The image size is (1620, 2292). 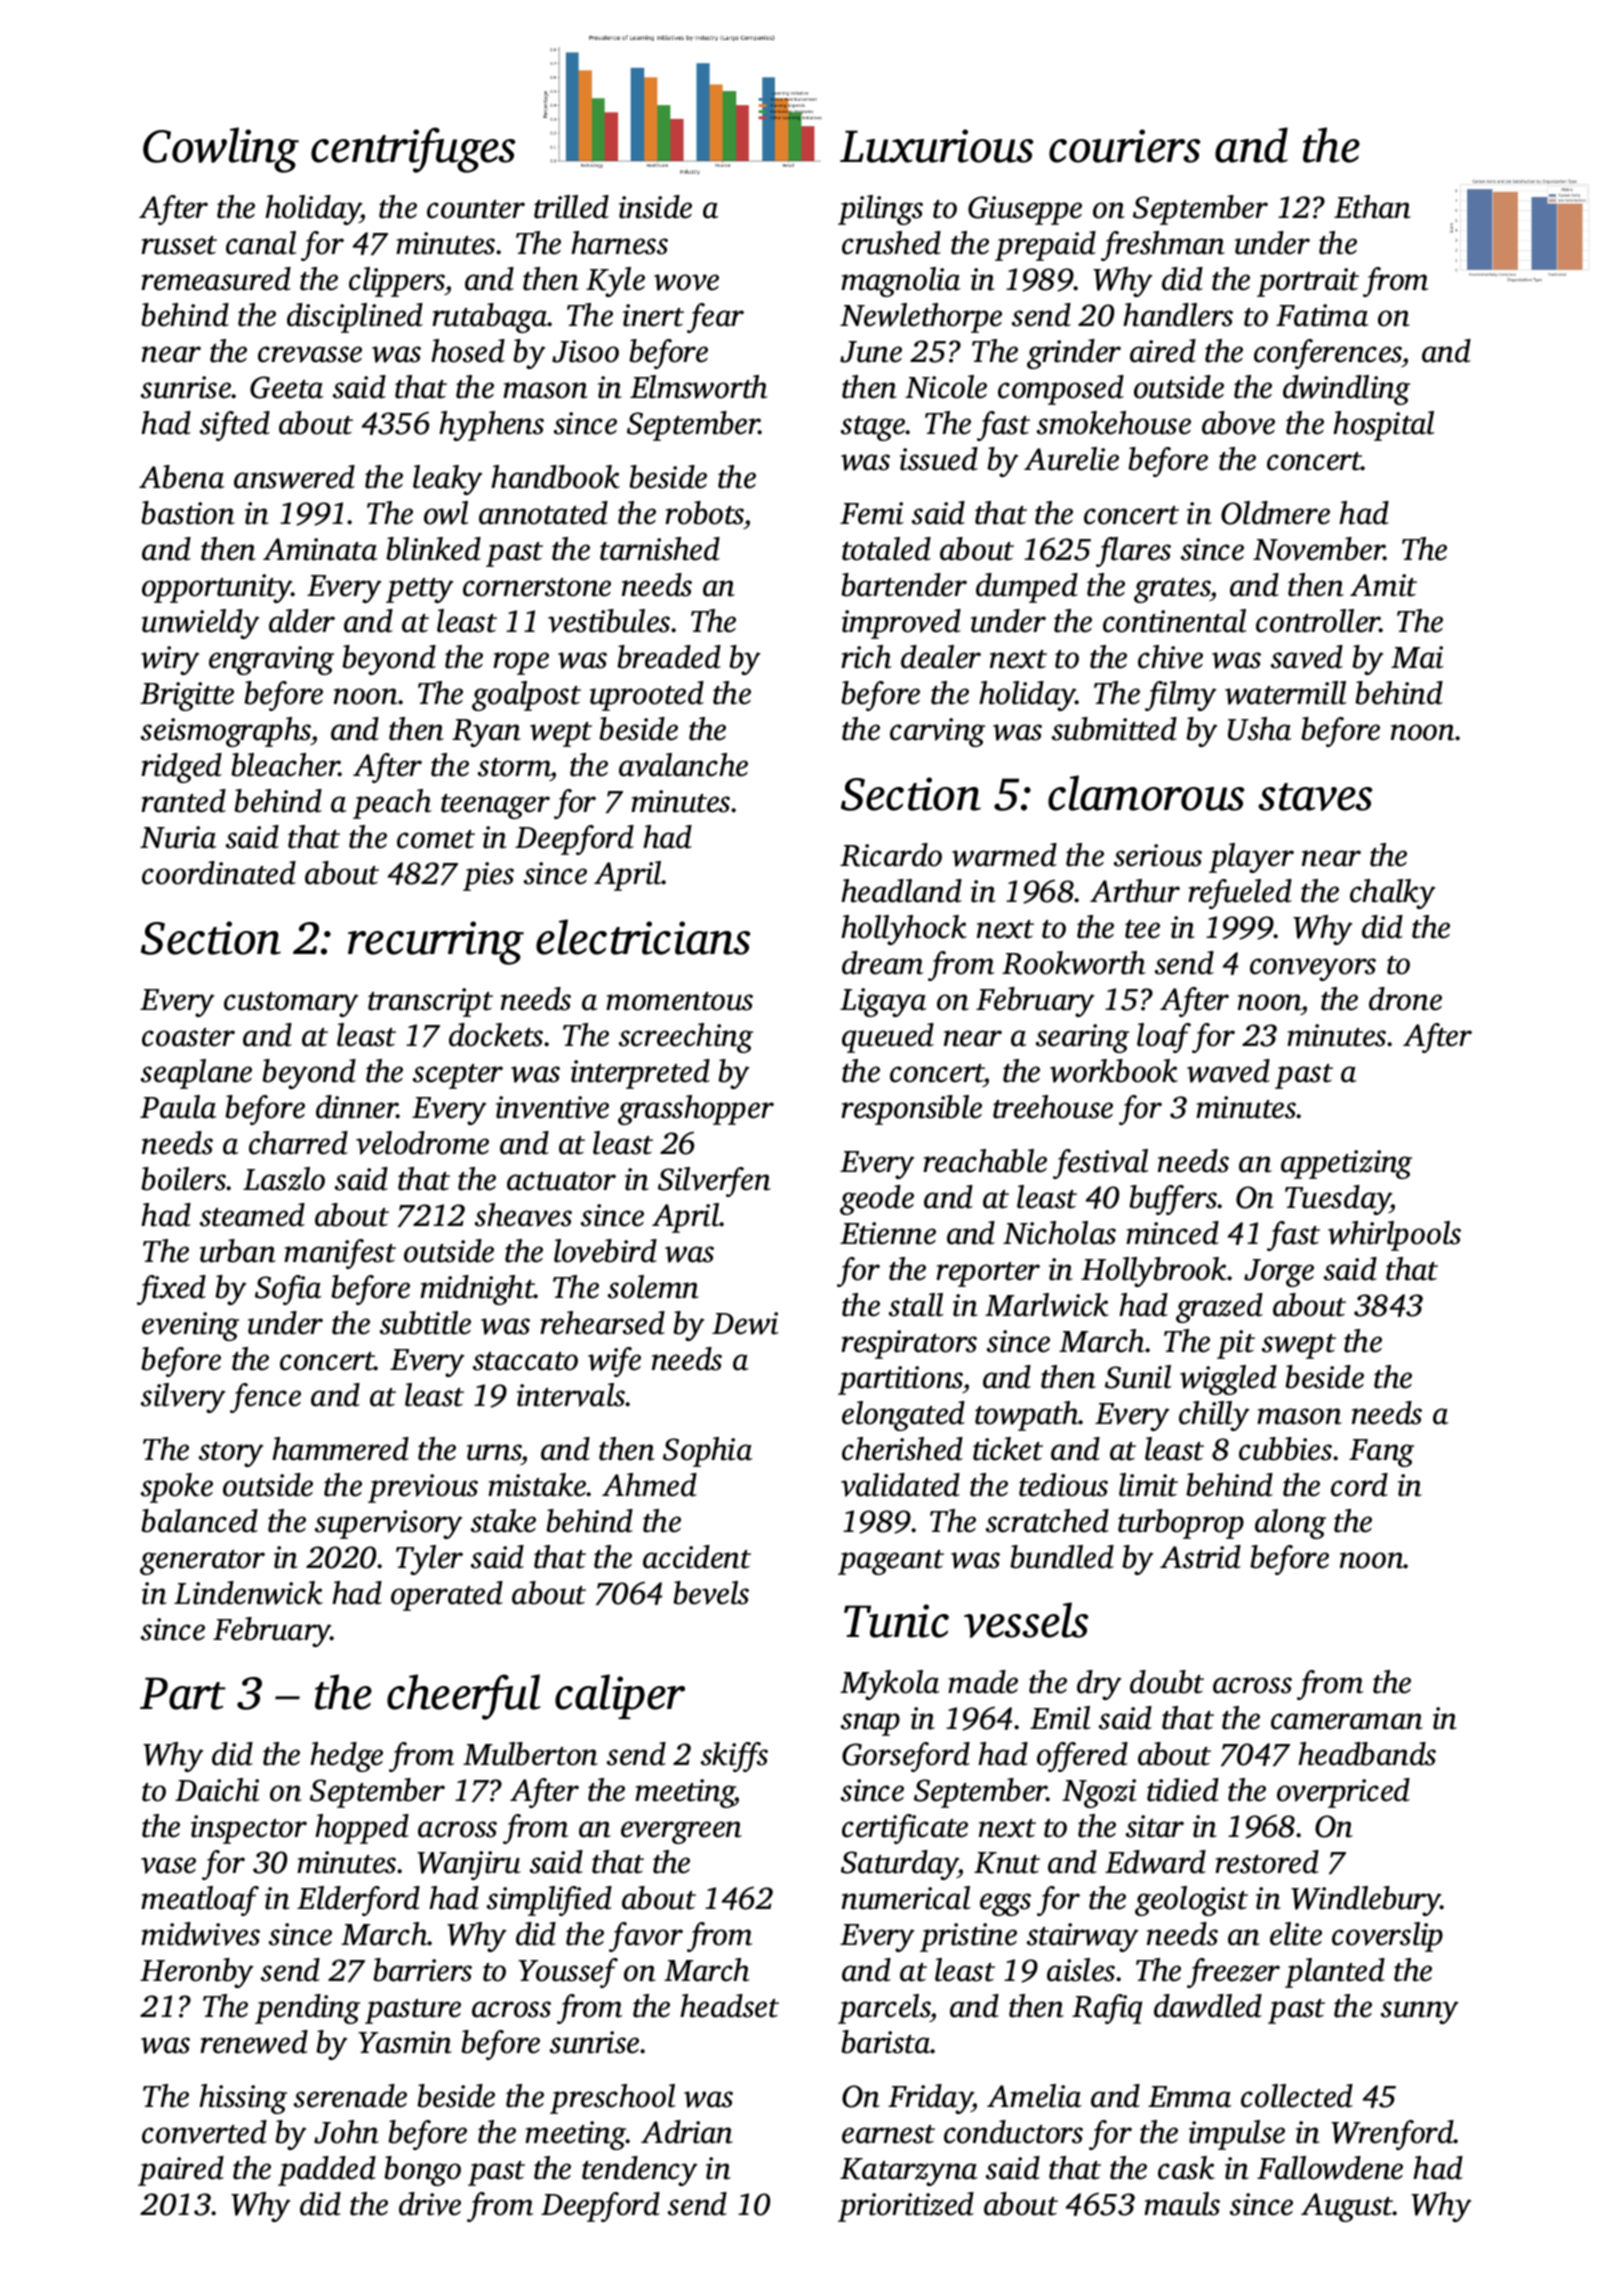 What do you see at coordinates (937, 732) in the document?
I see `carving` at bounding box center [937, 732].
